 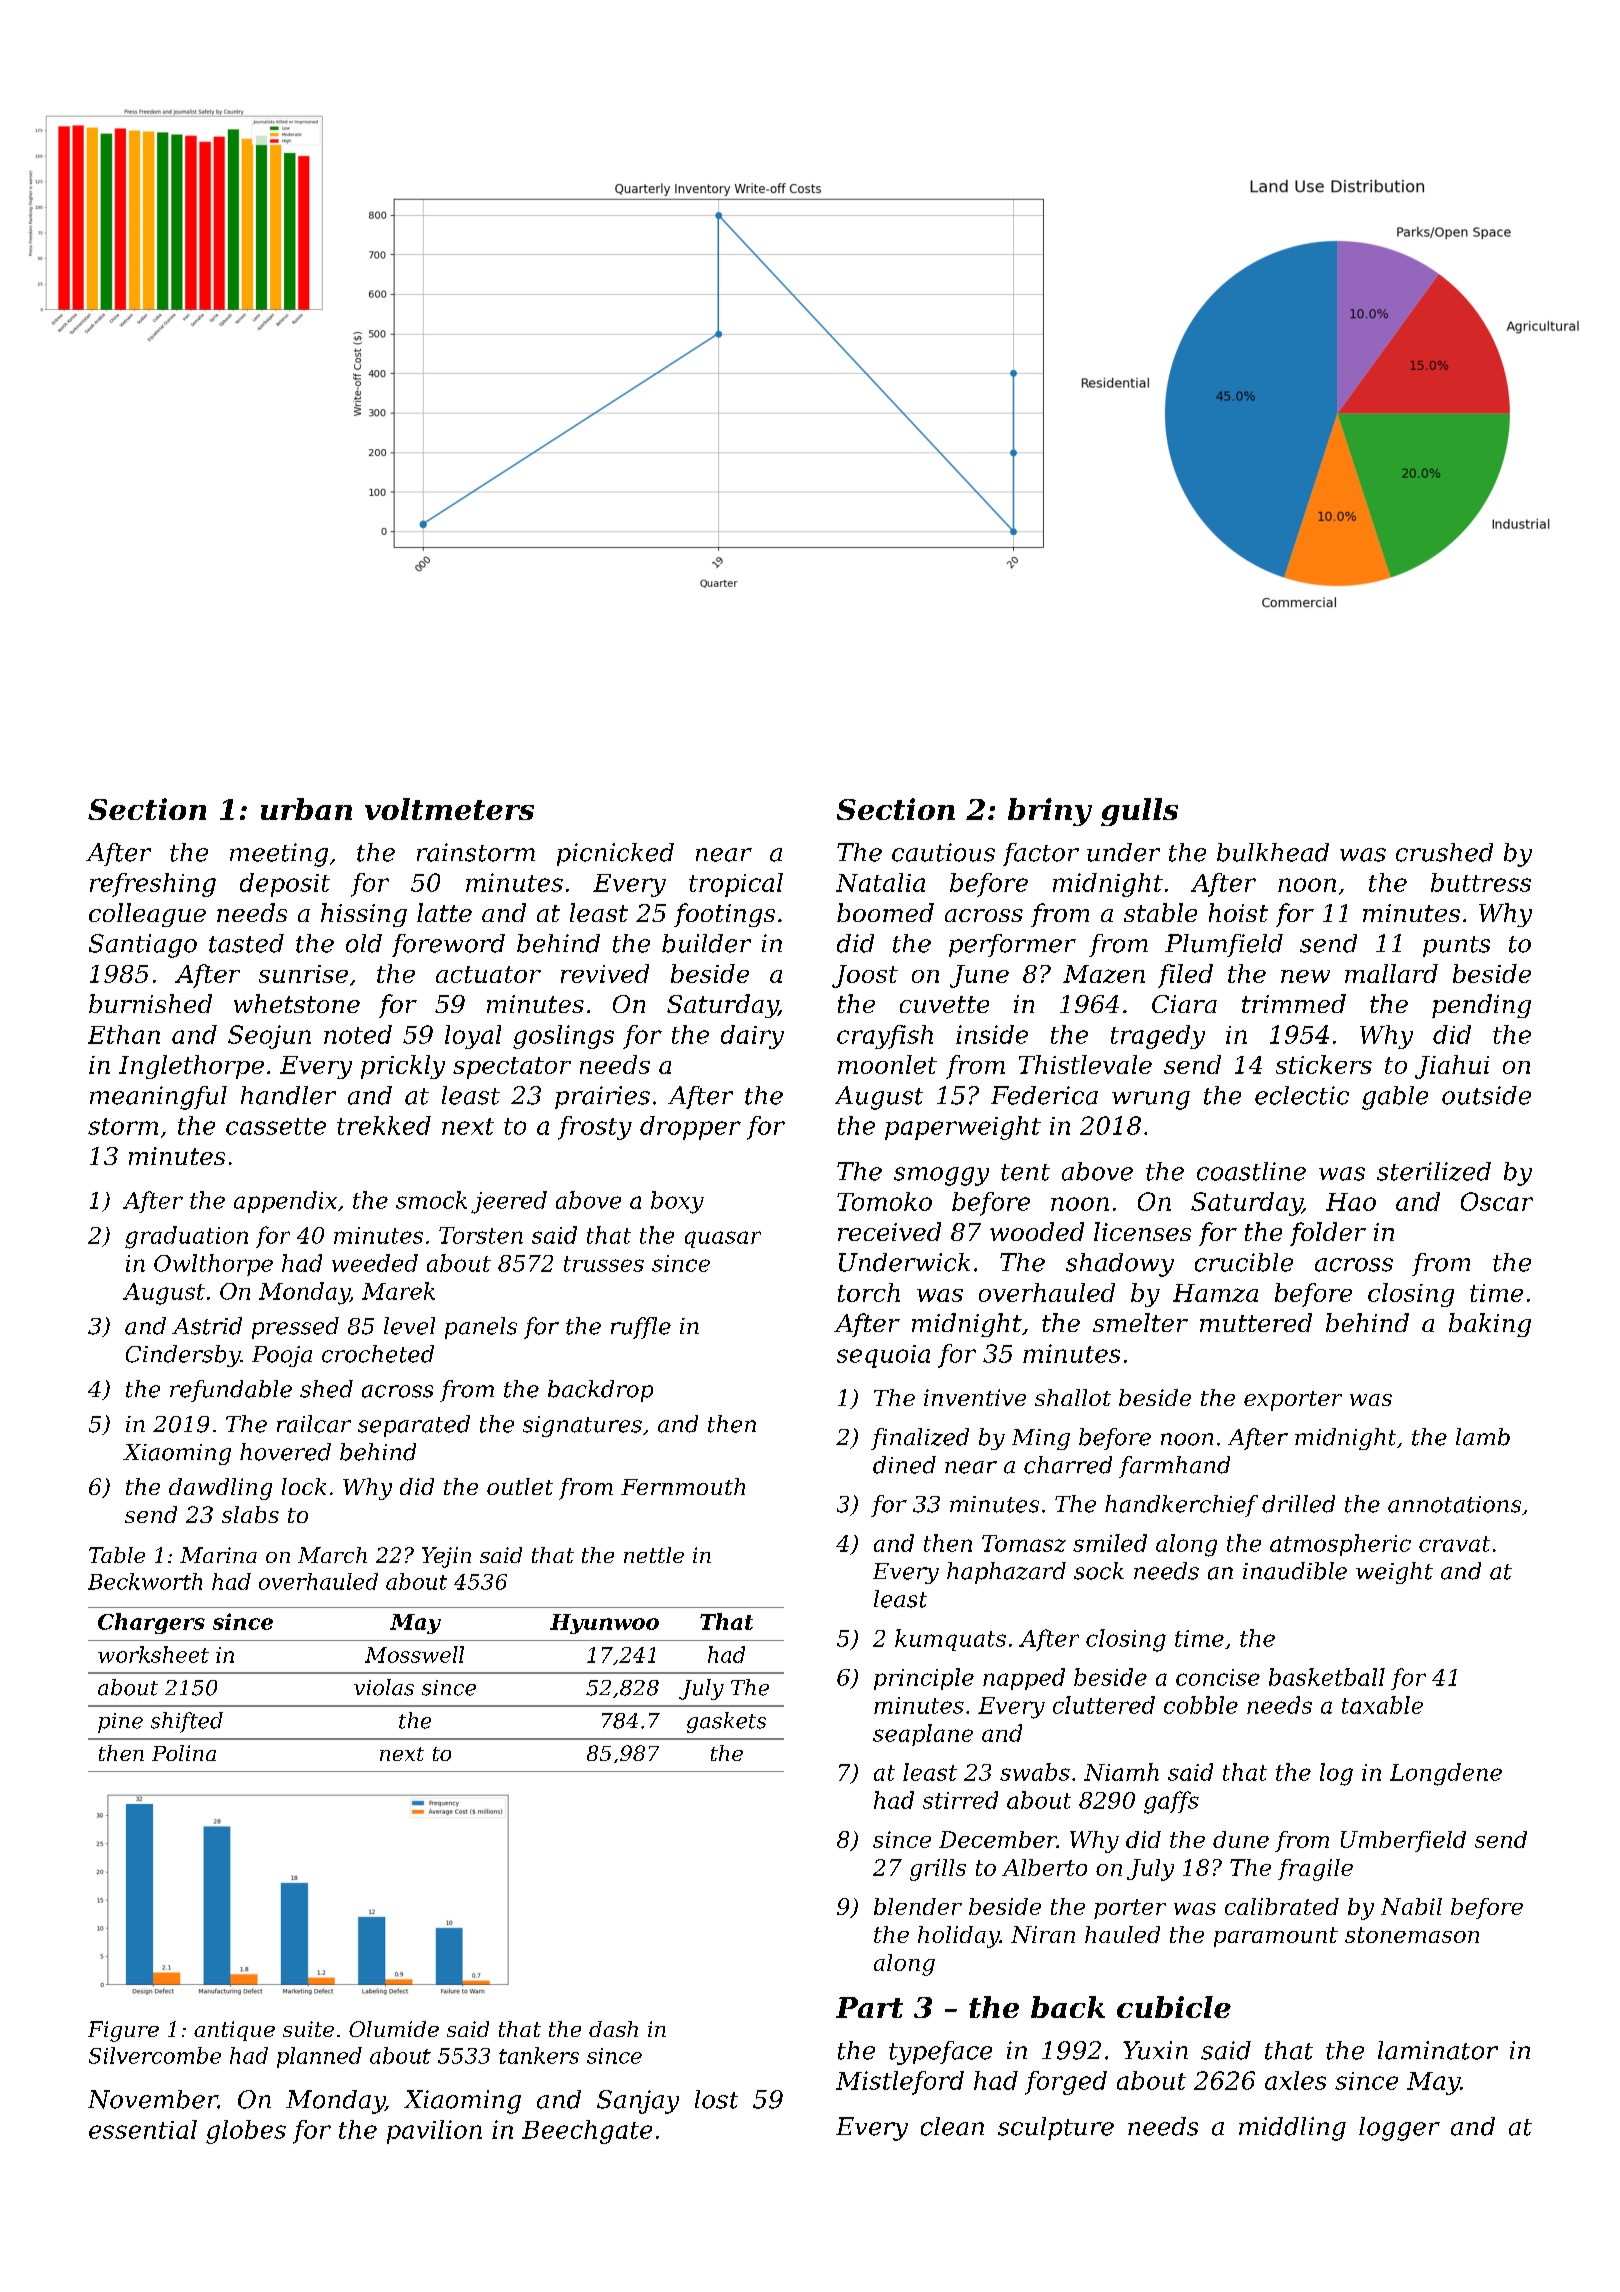 What do you see at coordinates (683, 1486) in the screenshot?
I see `Fernmouth` at bounding box center [683, 1486].
